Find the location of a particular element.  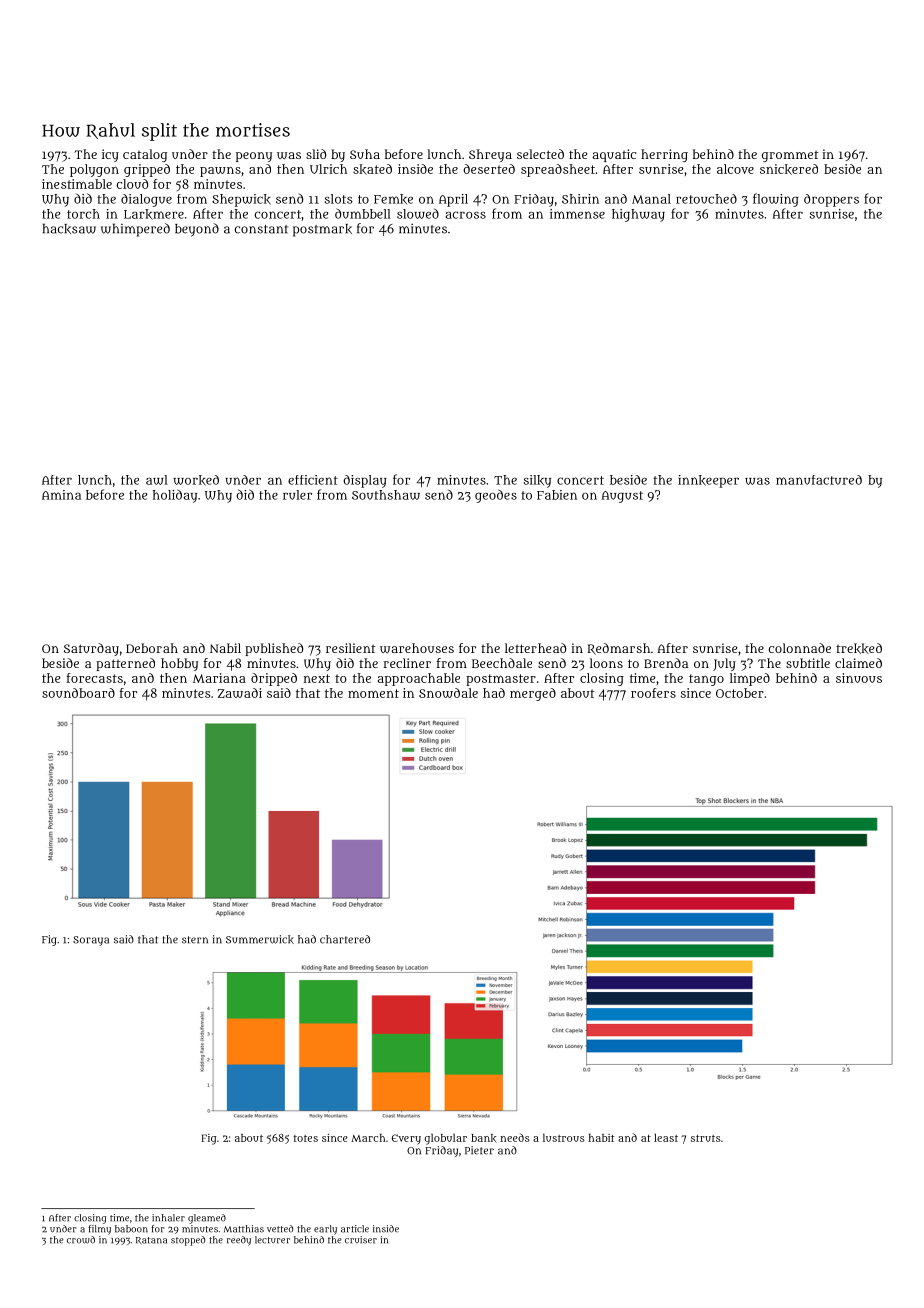

Snowdale is located at coordinates (448, 693).
